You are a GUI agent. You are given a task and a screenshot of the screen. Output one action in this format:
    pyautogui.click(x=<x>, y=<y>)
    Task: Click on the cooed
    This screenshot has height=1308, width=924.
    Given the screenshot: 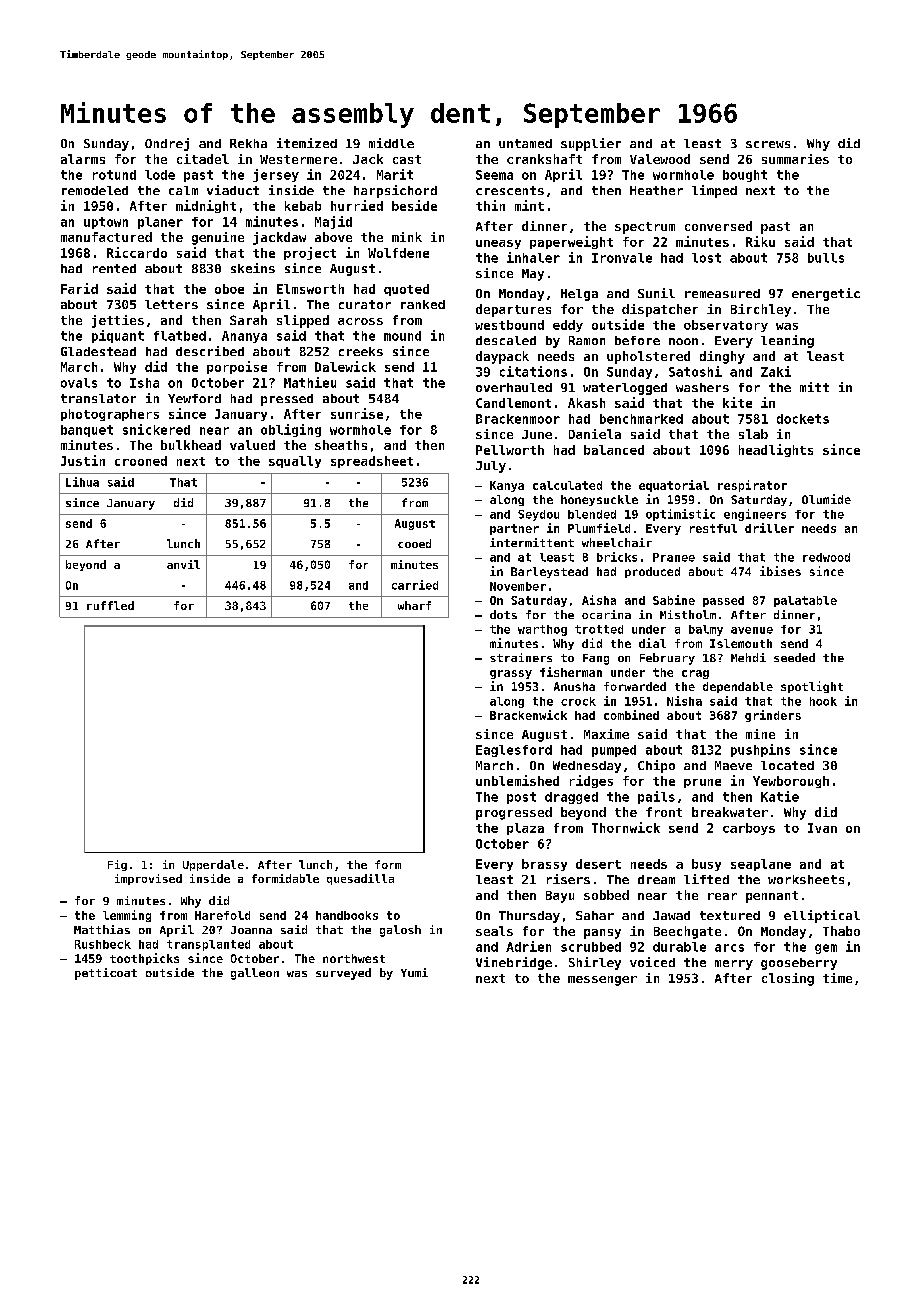 What is the action you would take?
    pyautogui.click(x=414, y=543)
